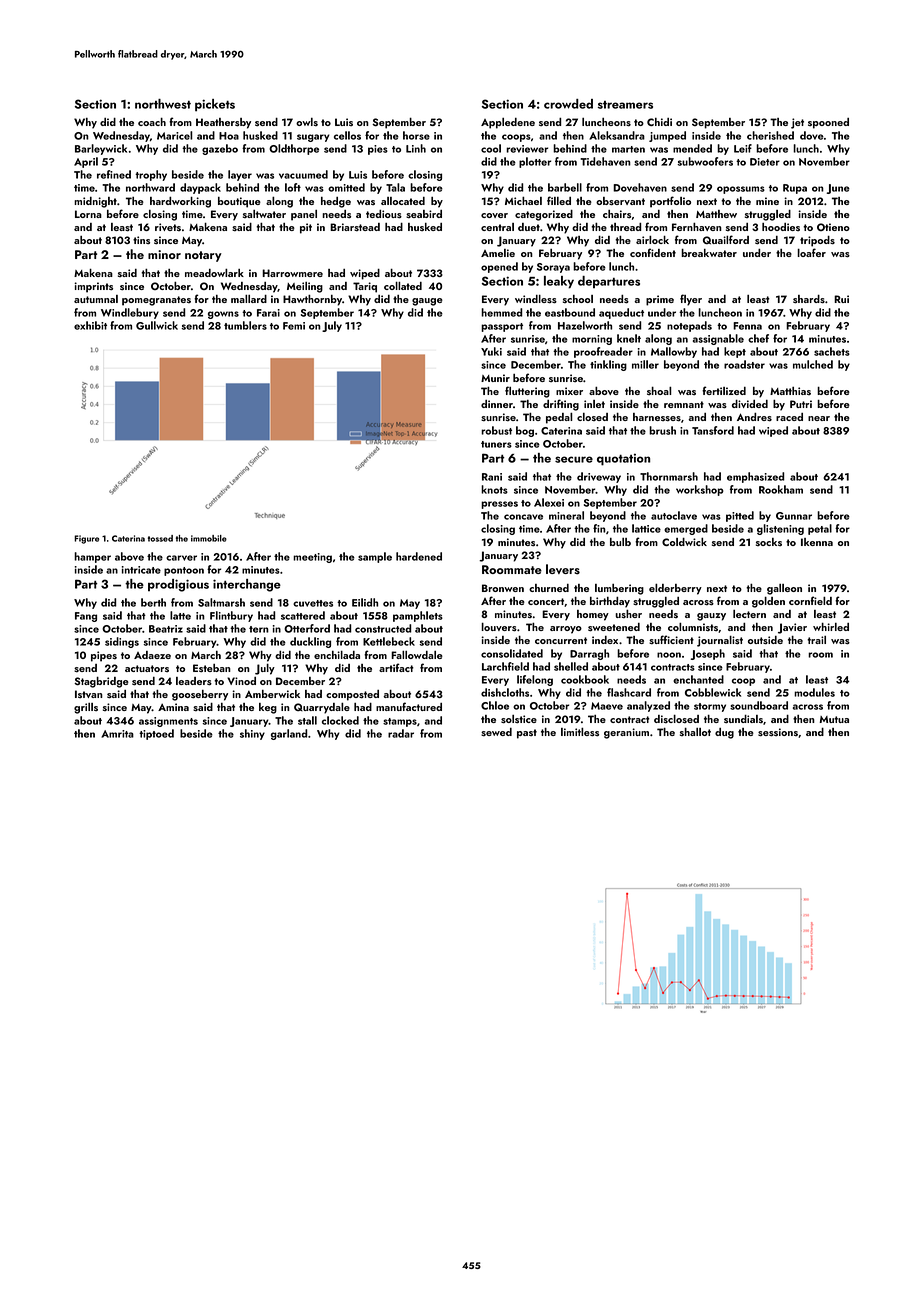  Describe the element at coordinates (832, 351) in the document. I see `sachets` at that location.
